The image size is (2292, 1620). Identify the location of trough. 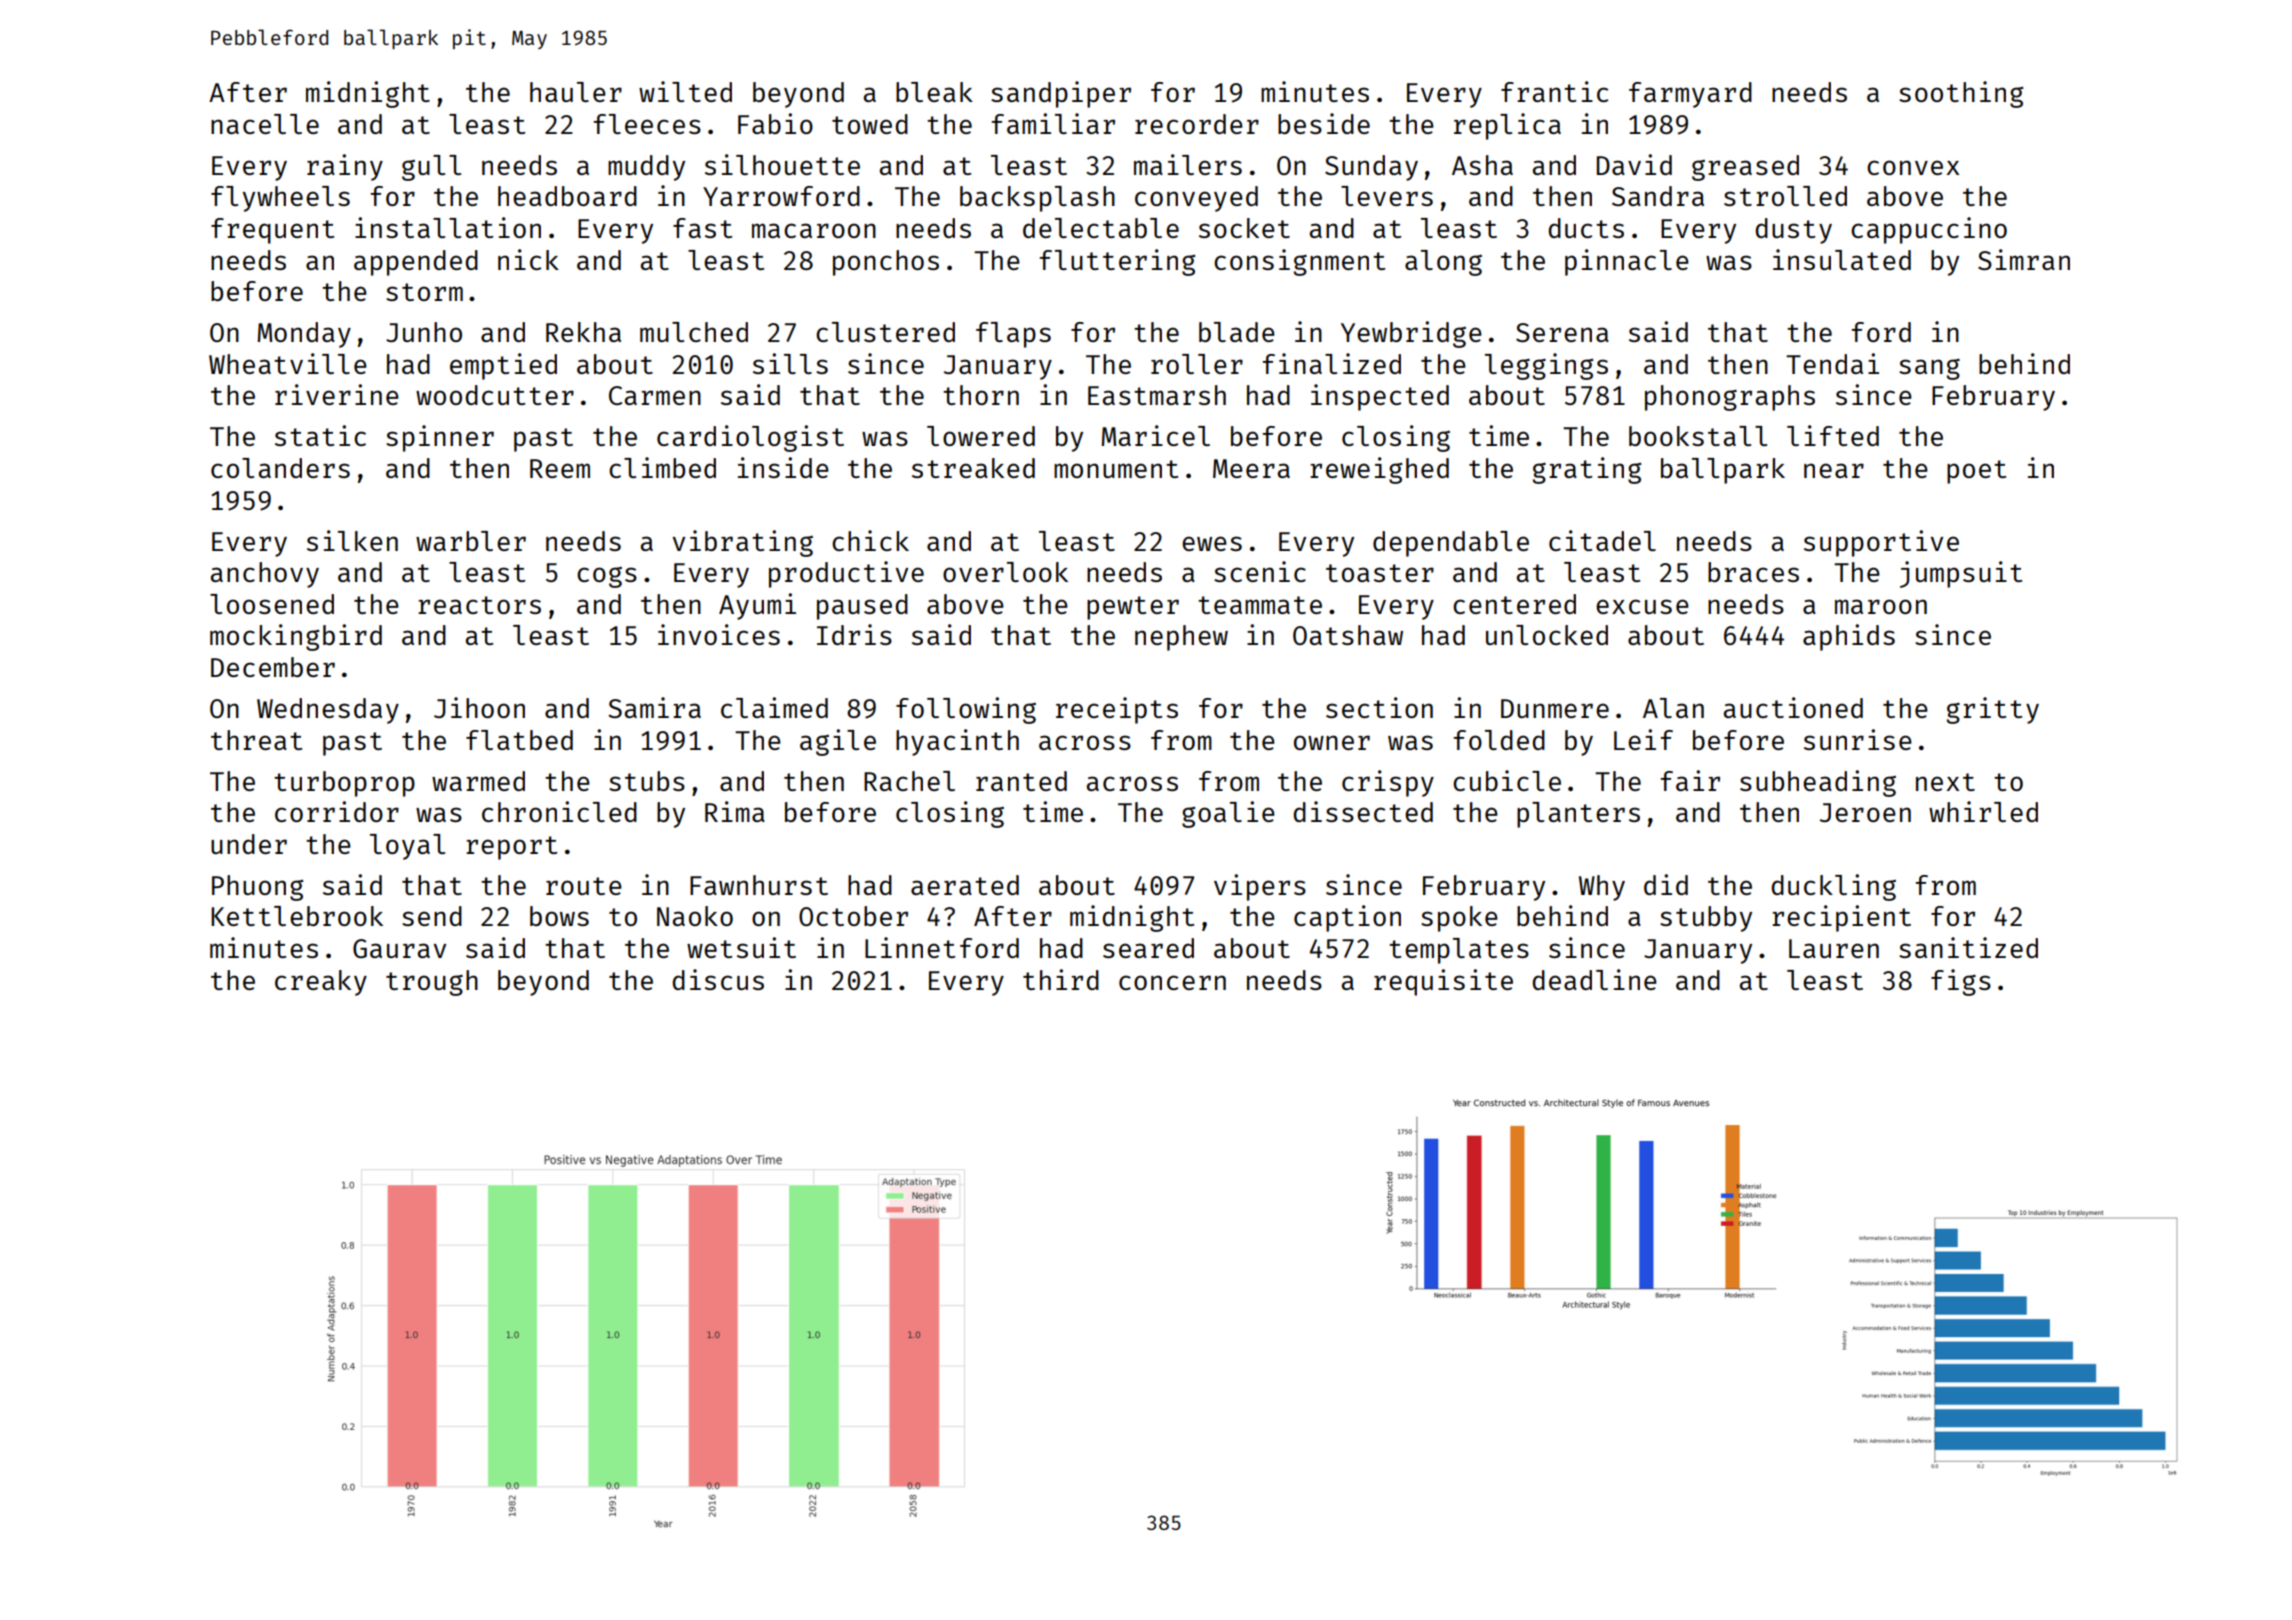
(432, 983).
